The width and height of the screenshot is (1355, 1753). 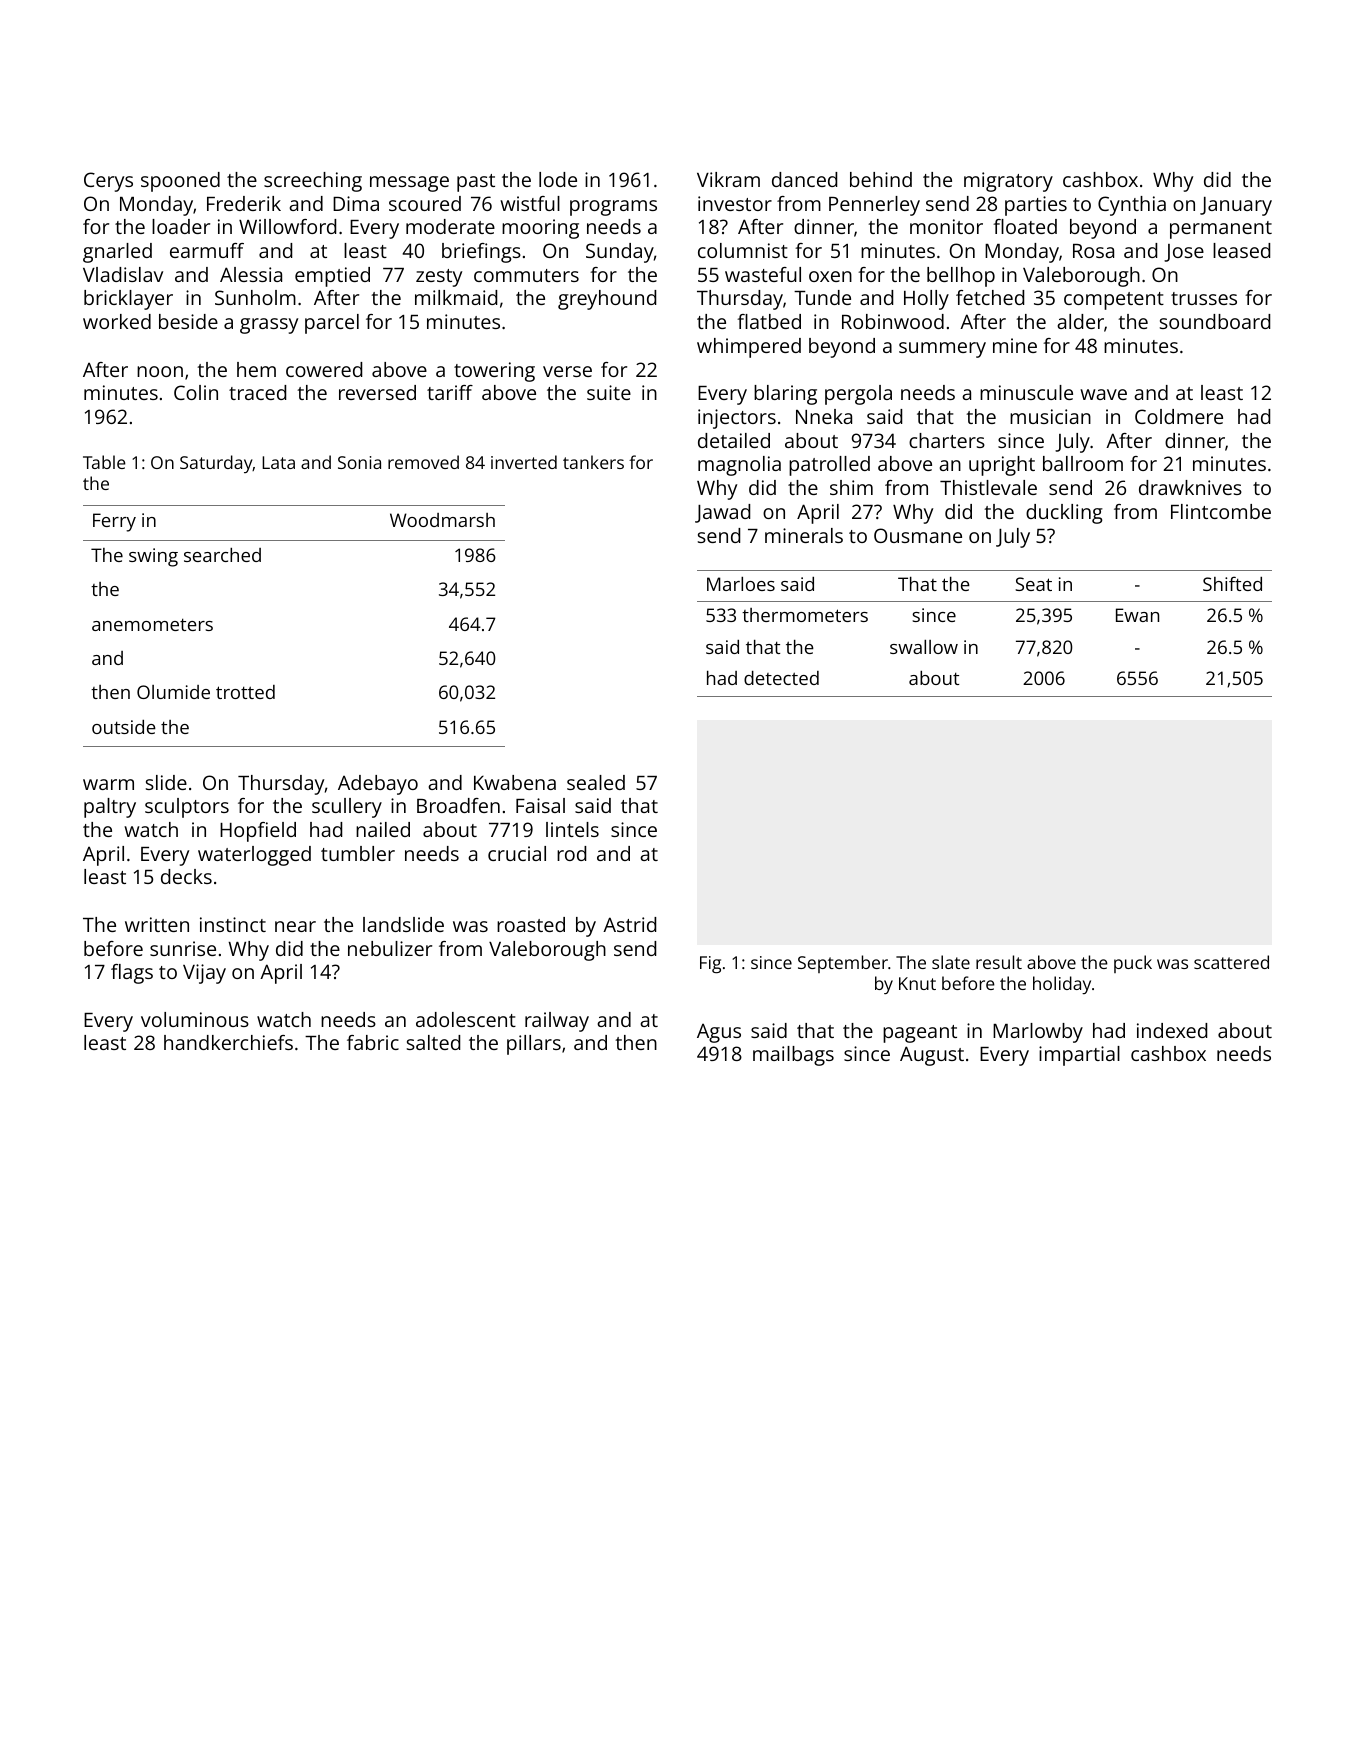 What do you see at coordinates (196, 392) in the screenshot?
I see `Colin` at bounding box center [196, 392].
